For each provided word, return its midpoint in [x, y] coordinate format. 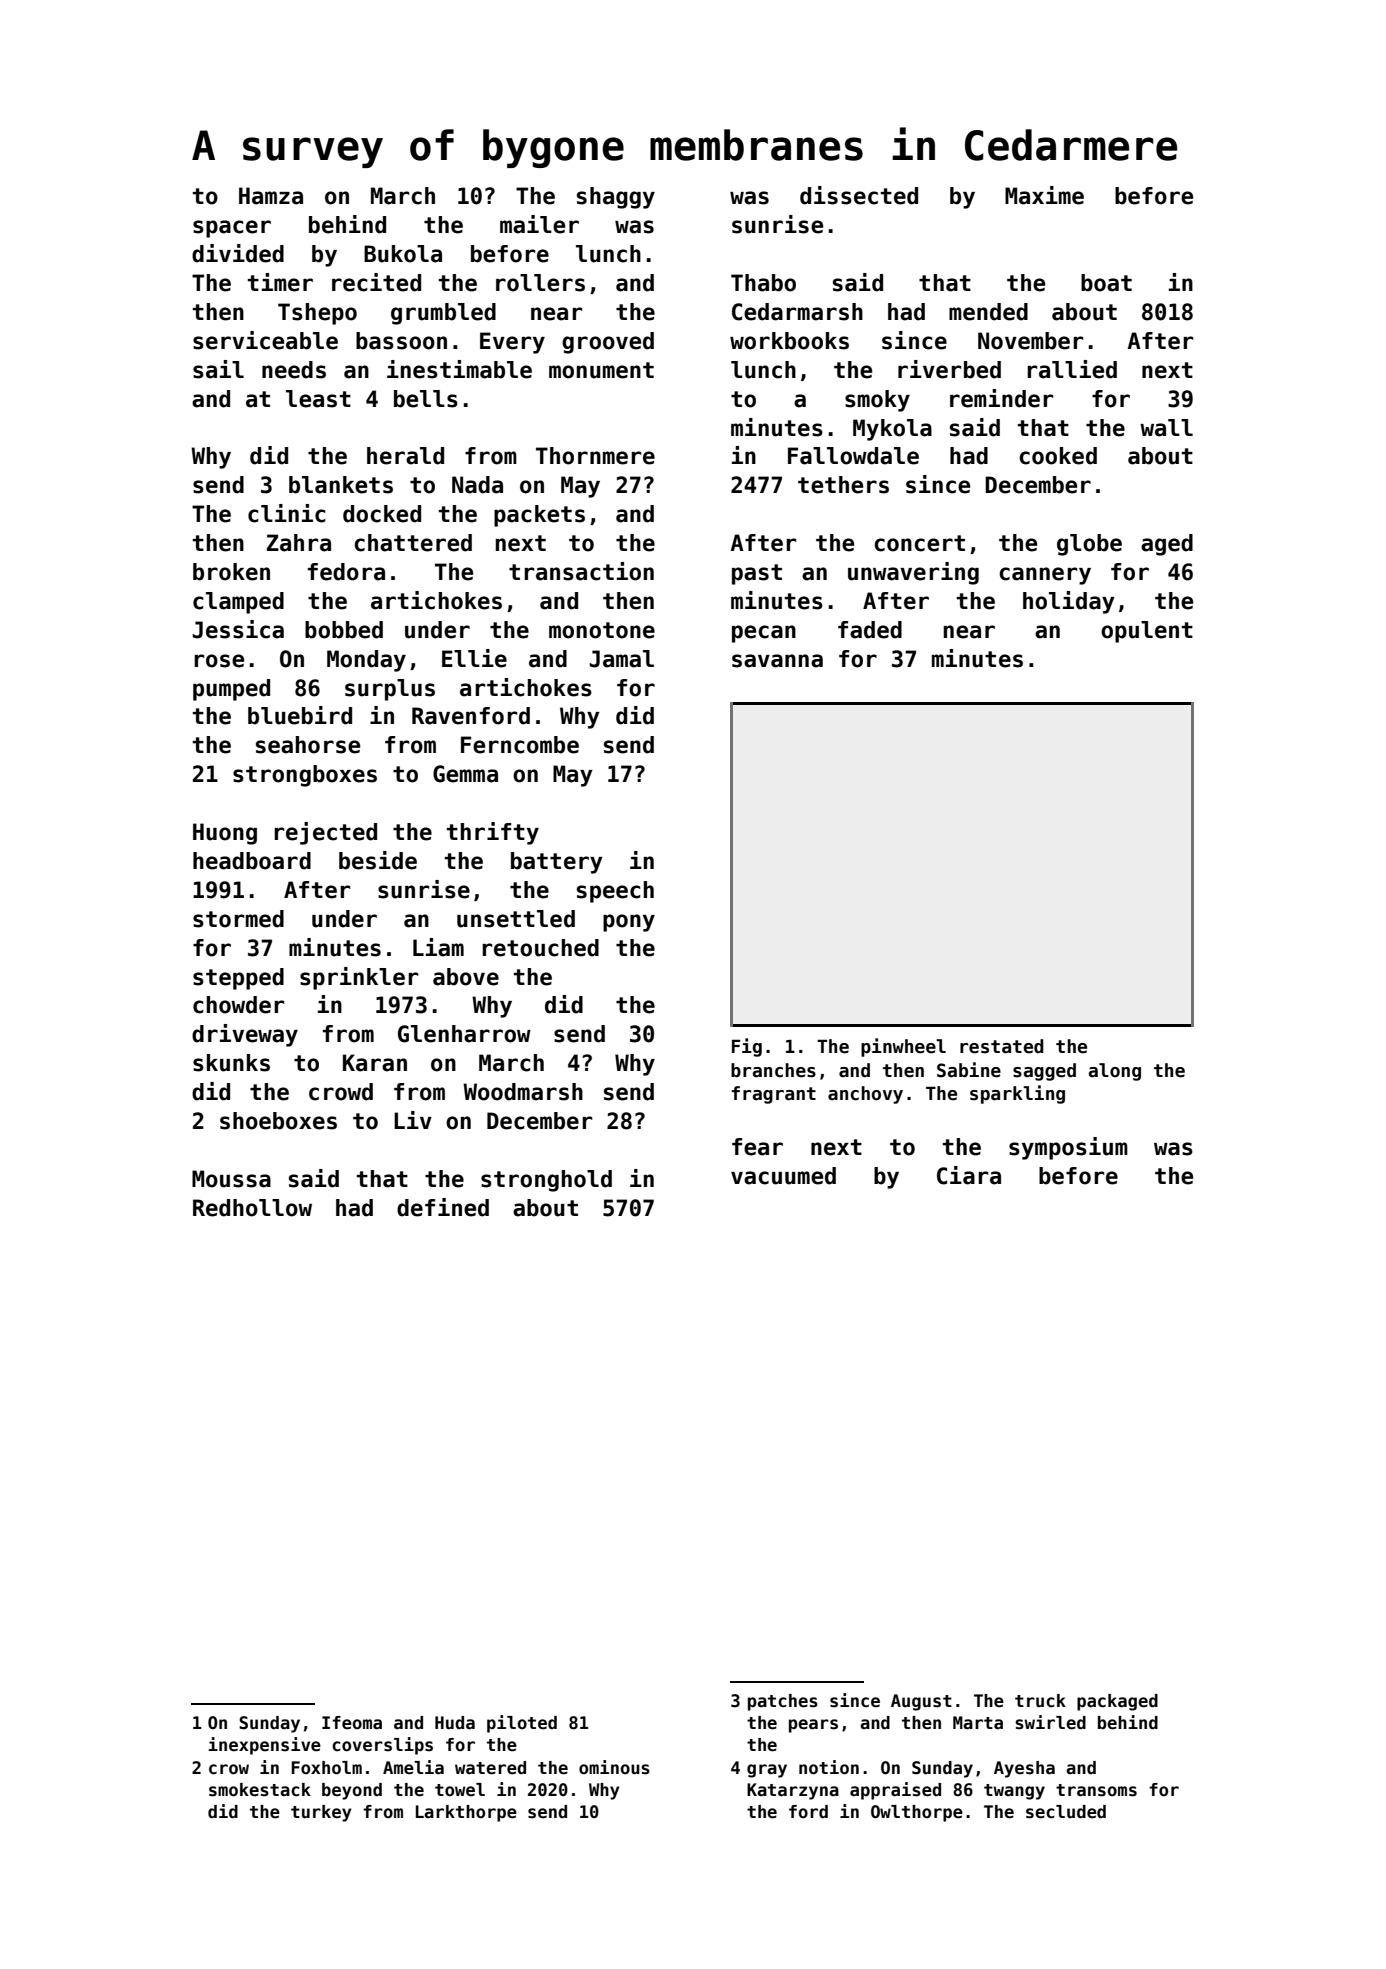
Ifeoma [352, 1723]
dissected [859, 195]
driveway [245, 1035]
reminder [1002, 398]
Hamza [271, 196]
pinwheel [903, 1047]
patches [783, 1702]
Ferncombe [520, 745]
